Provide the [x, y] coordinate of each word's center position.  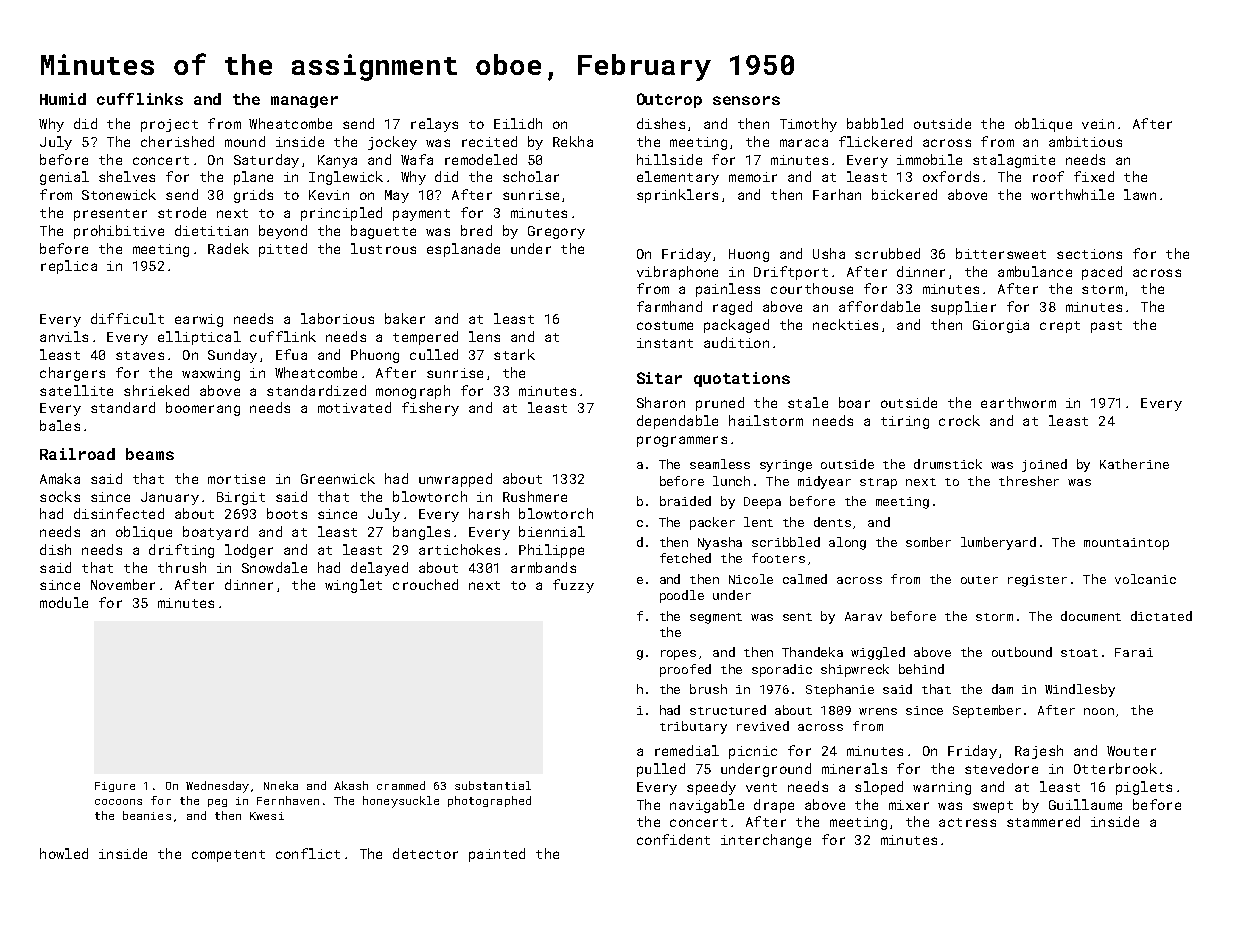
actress [967, 822]
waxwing [211, 374]
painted [497, 855]
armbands [543, 567]
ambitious [1085, 141]
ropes [678, 655]
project [169, 125]
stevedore [1001, 768]
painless [728, 290]
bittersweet [1001, 253]
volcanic [1145, 579]
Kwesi [267, 816]
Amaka [60, 478]
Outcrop [669, 100]
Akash [351, 785]
